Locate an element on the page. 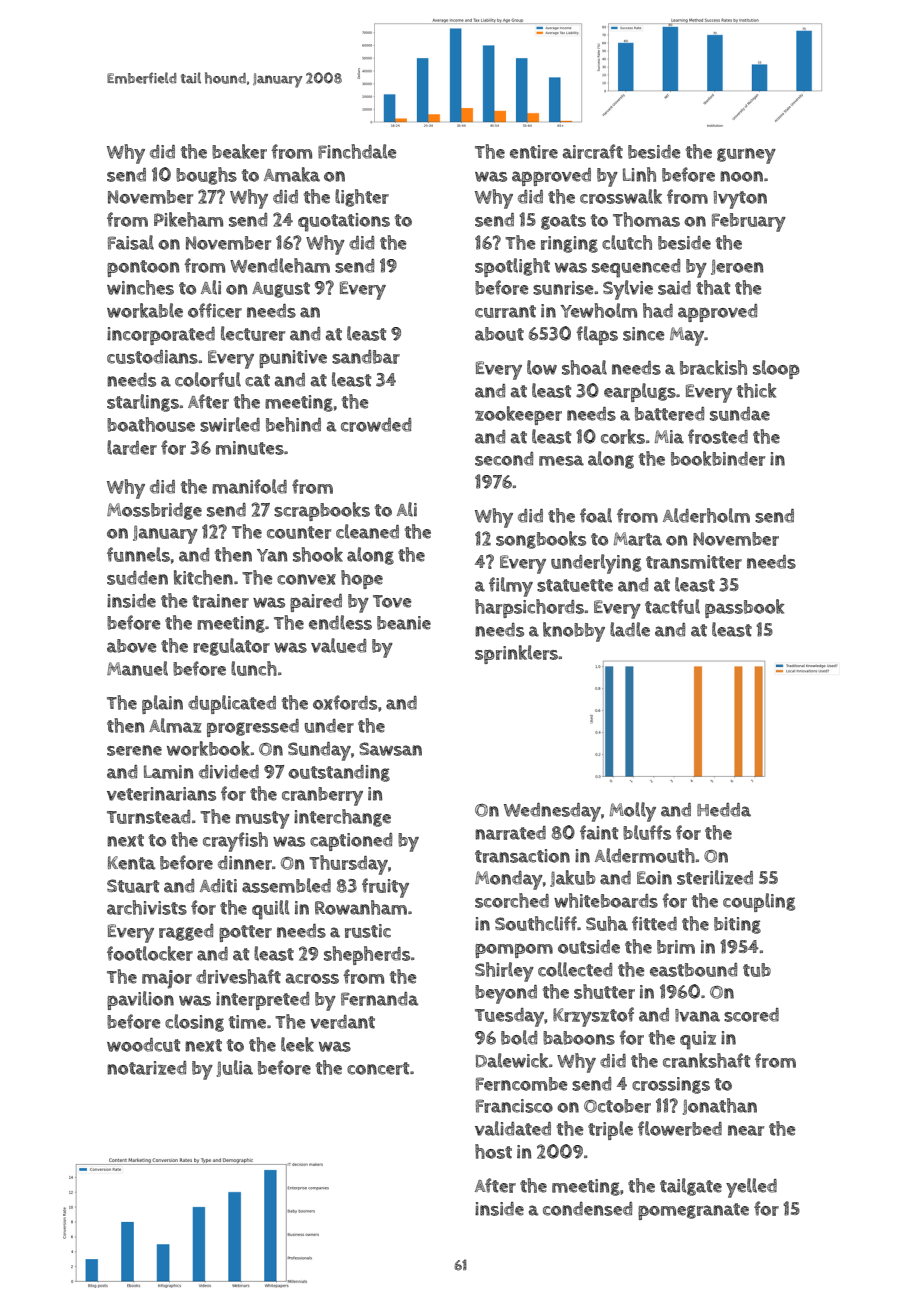 This page has width=908, height=1316. punitive is located at coordinates (293, 359).
